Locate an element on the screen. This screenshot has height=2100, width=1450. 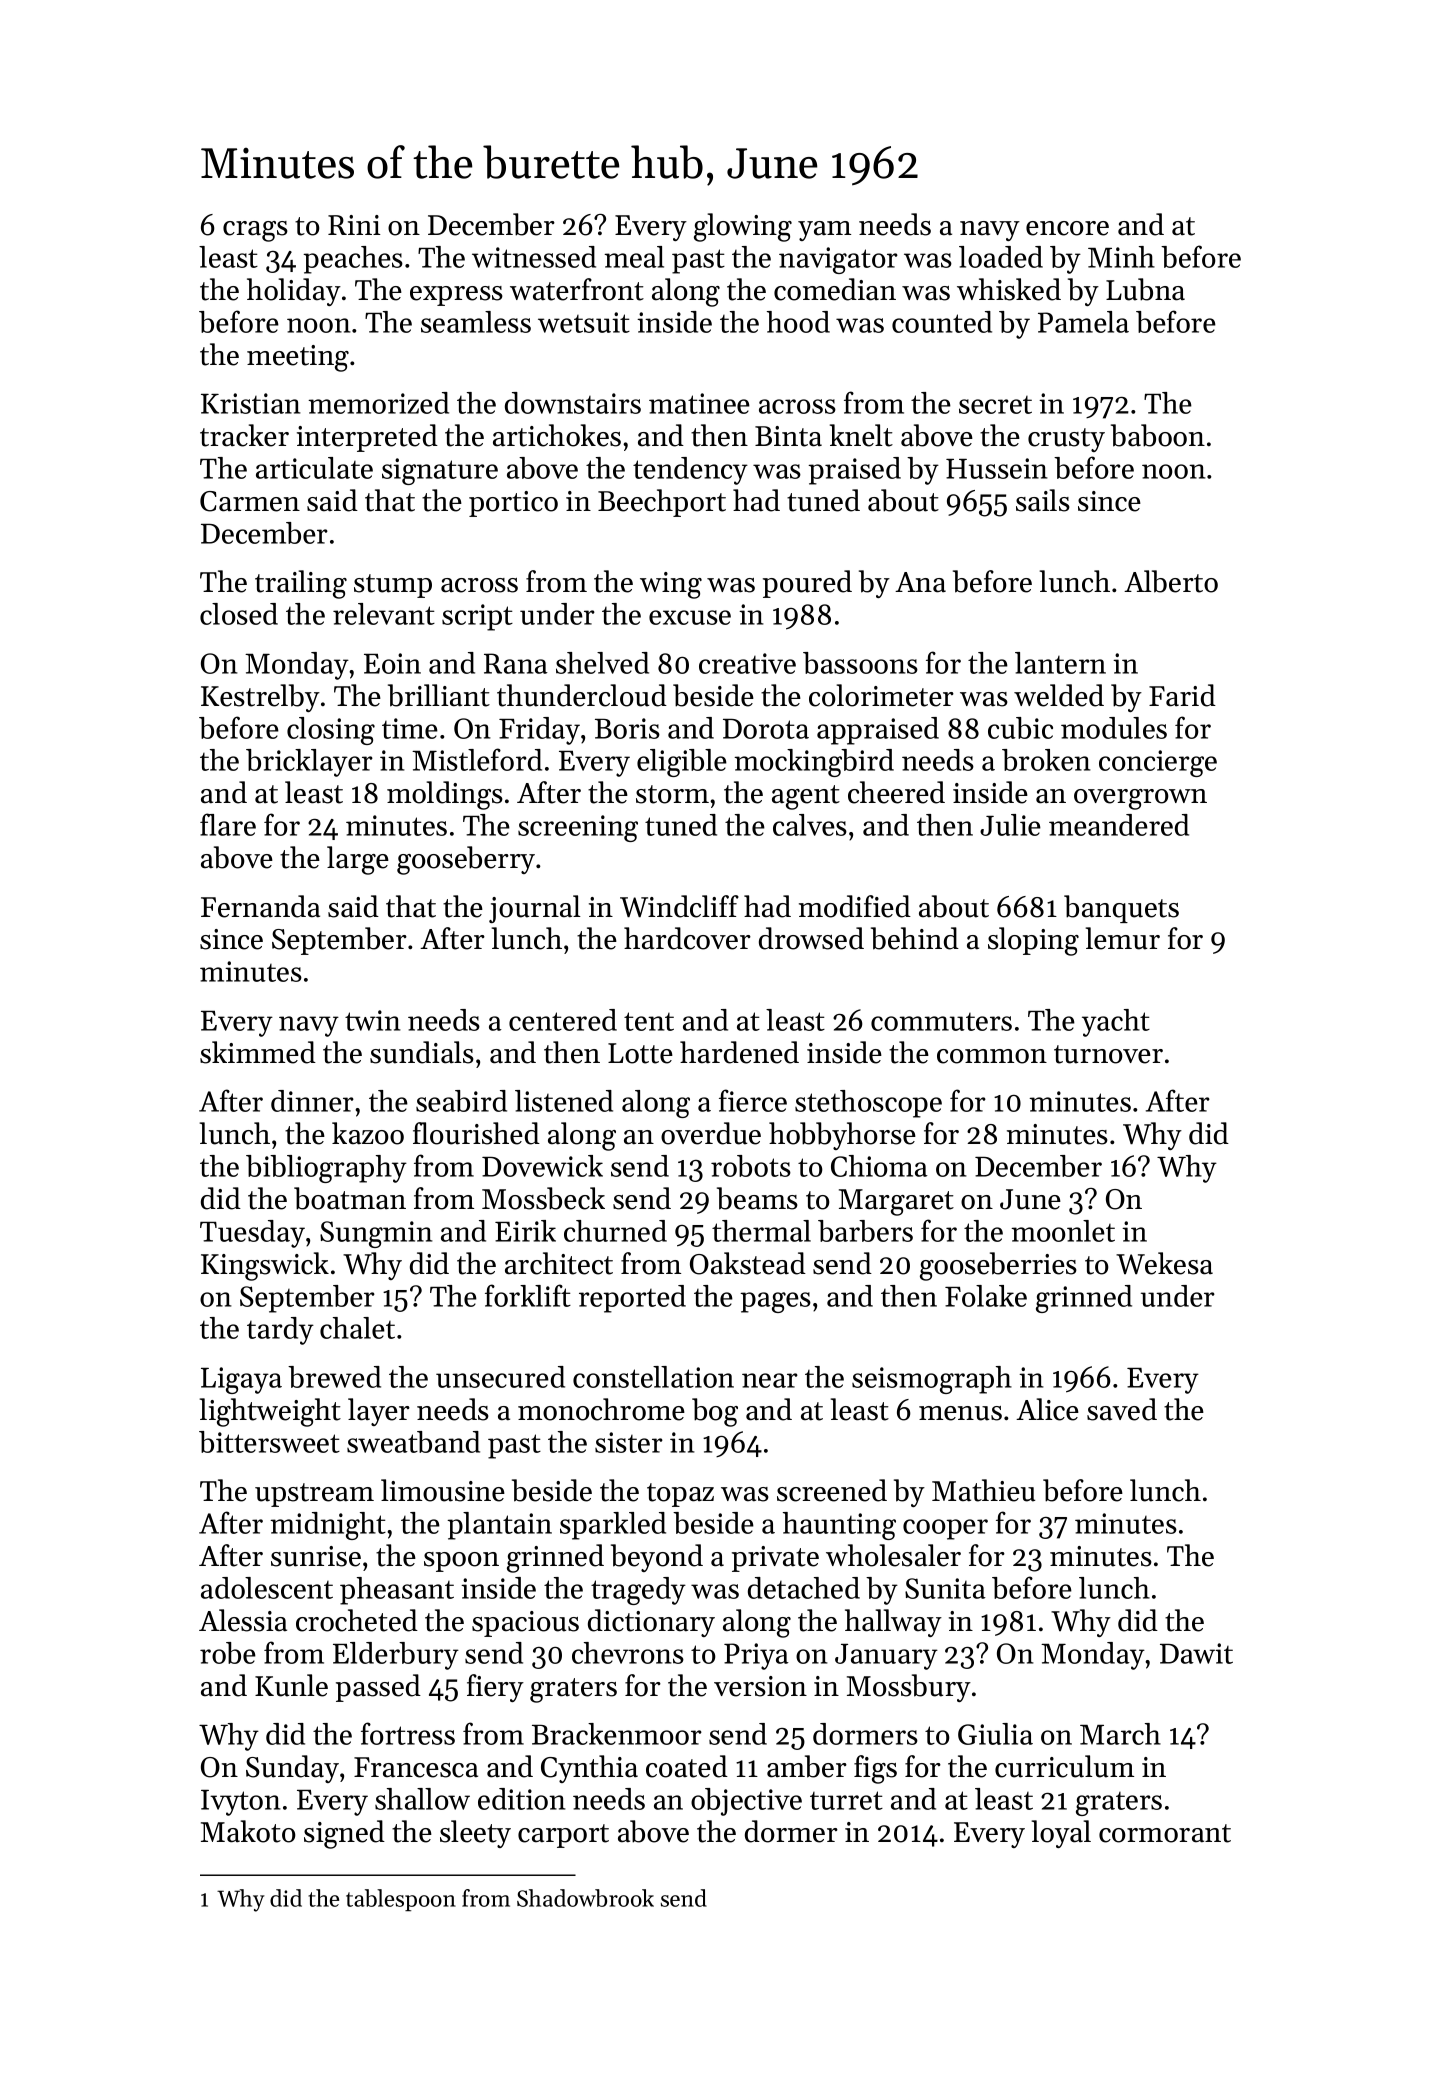
Chioma is located at coordinates (879, 1166).
